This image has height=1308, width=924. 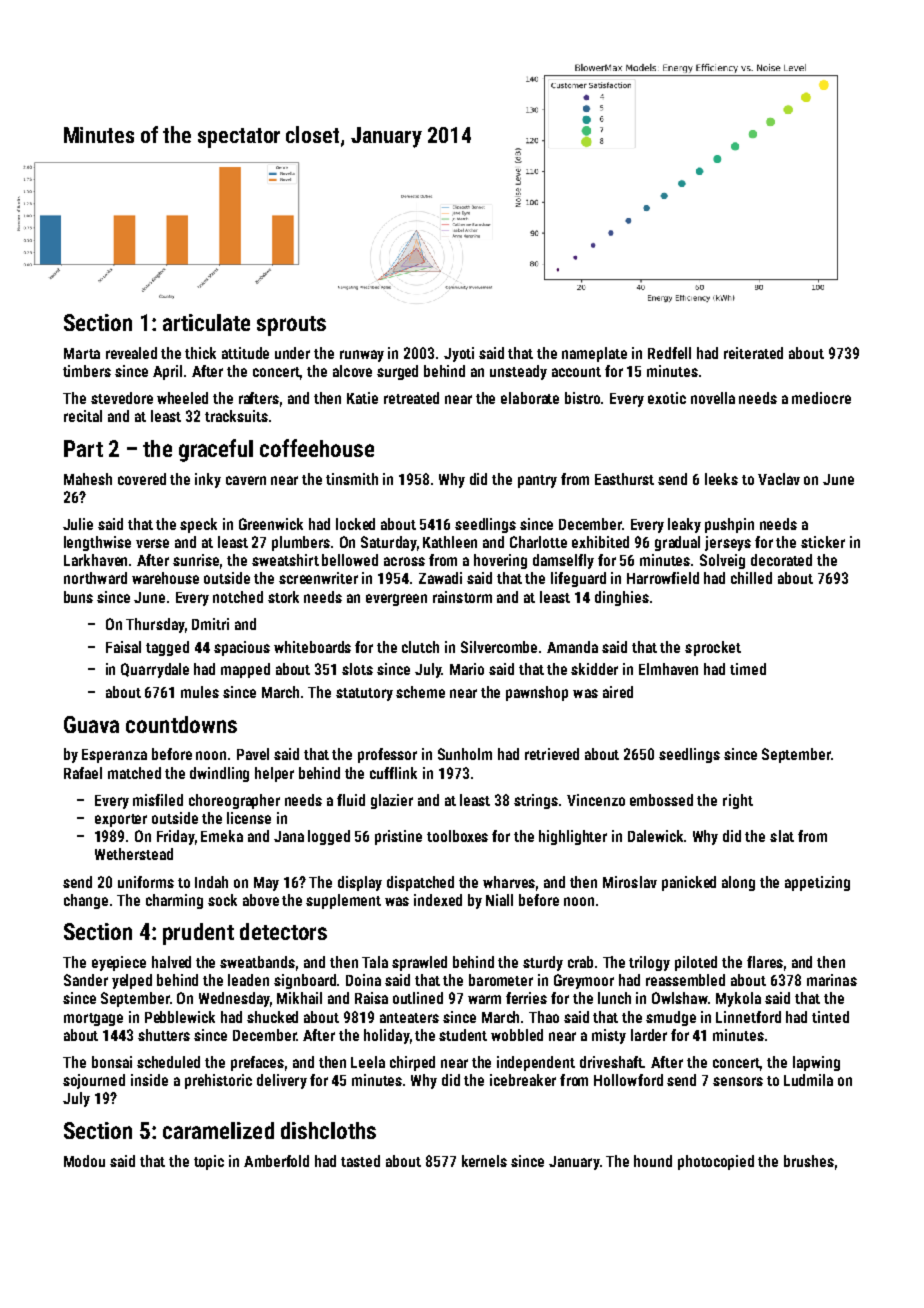 I want to click on bistro, so click(x=582, y=398).
